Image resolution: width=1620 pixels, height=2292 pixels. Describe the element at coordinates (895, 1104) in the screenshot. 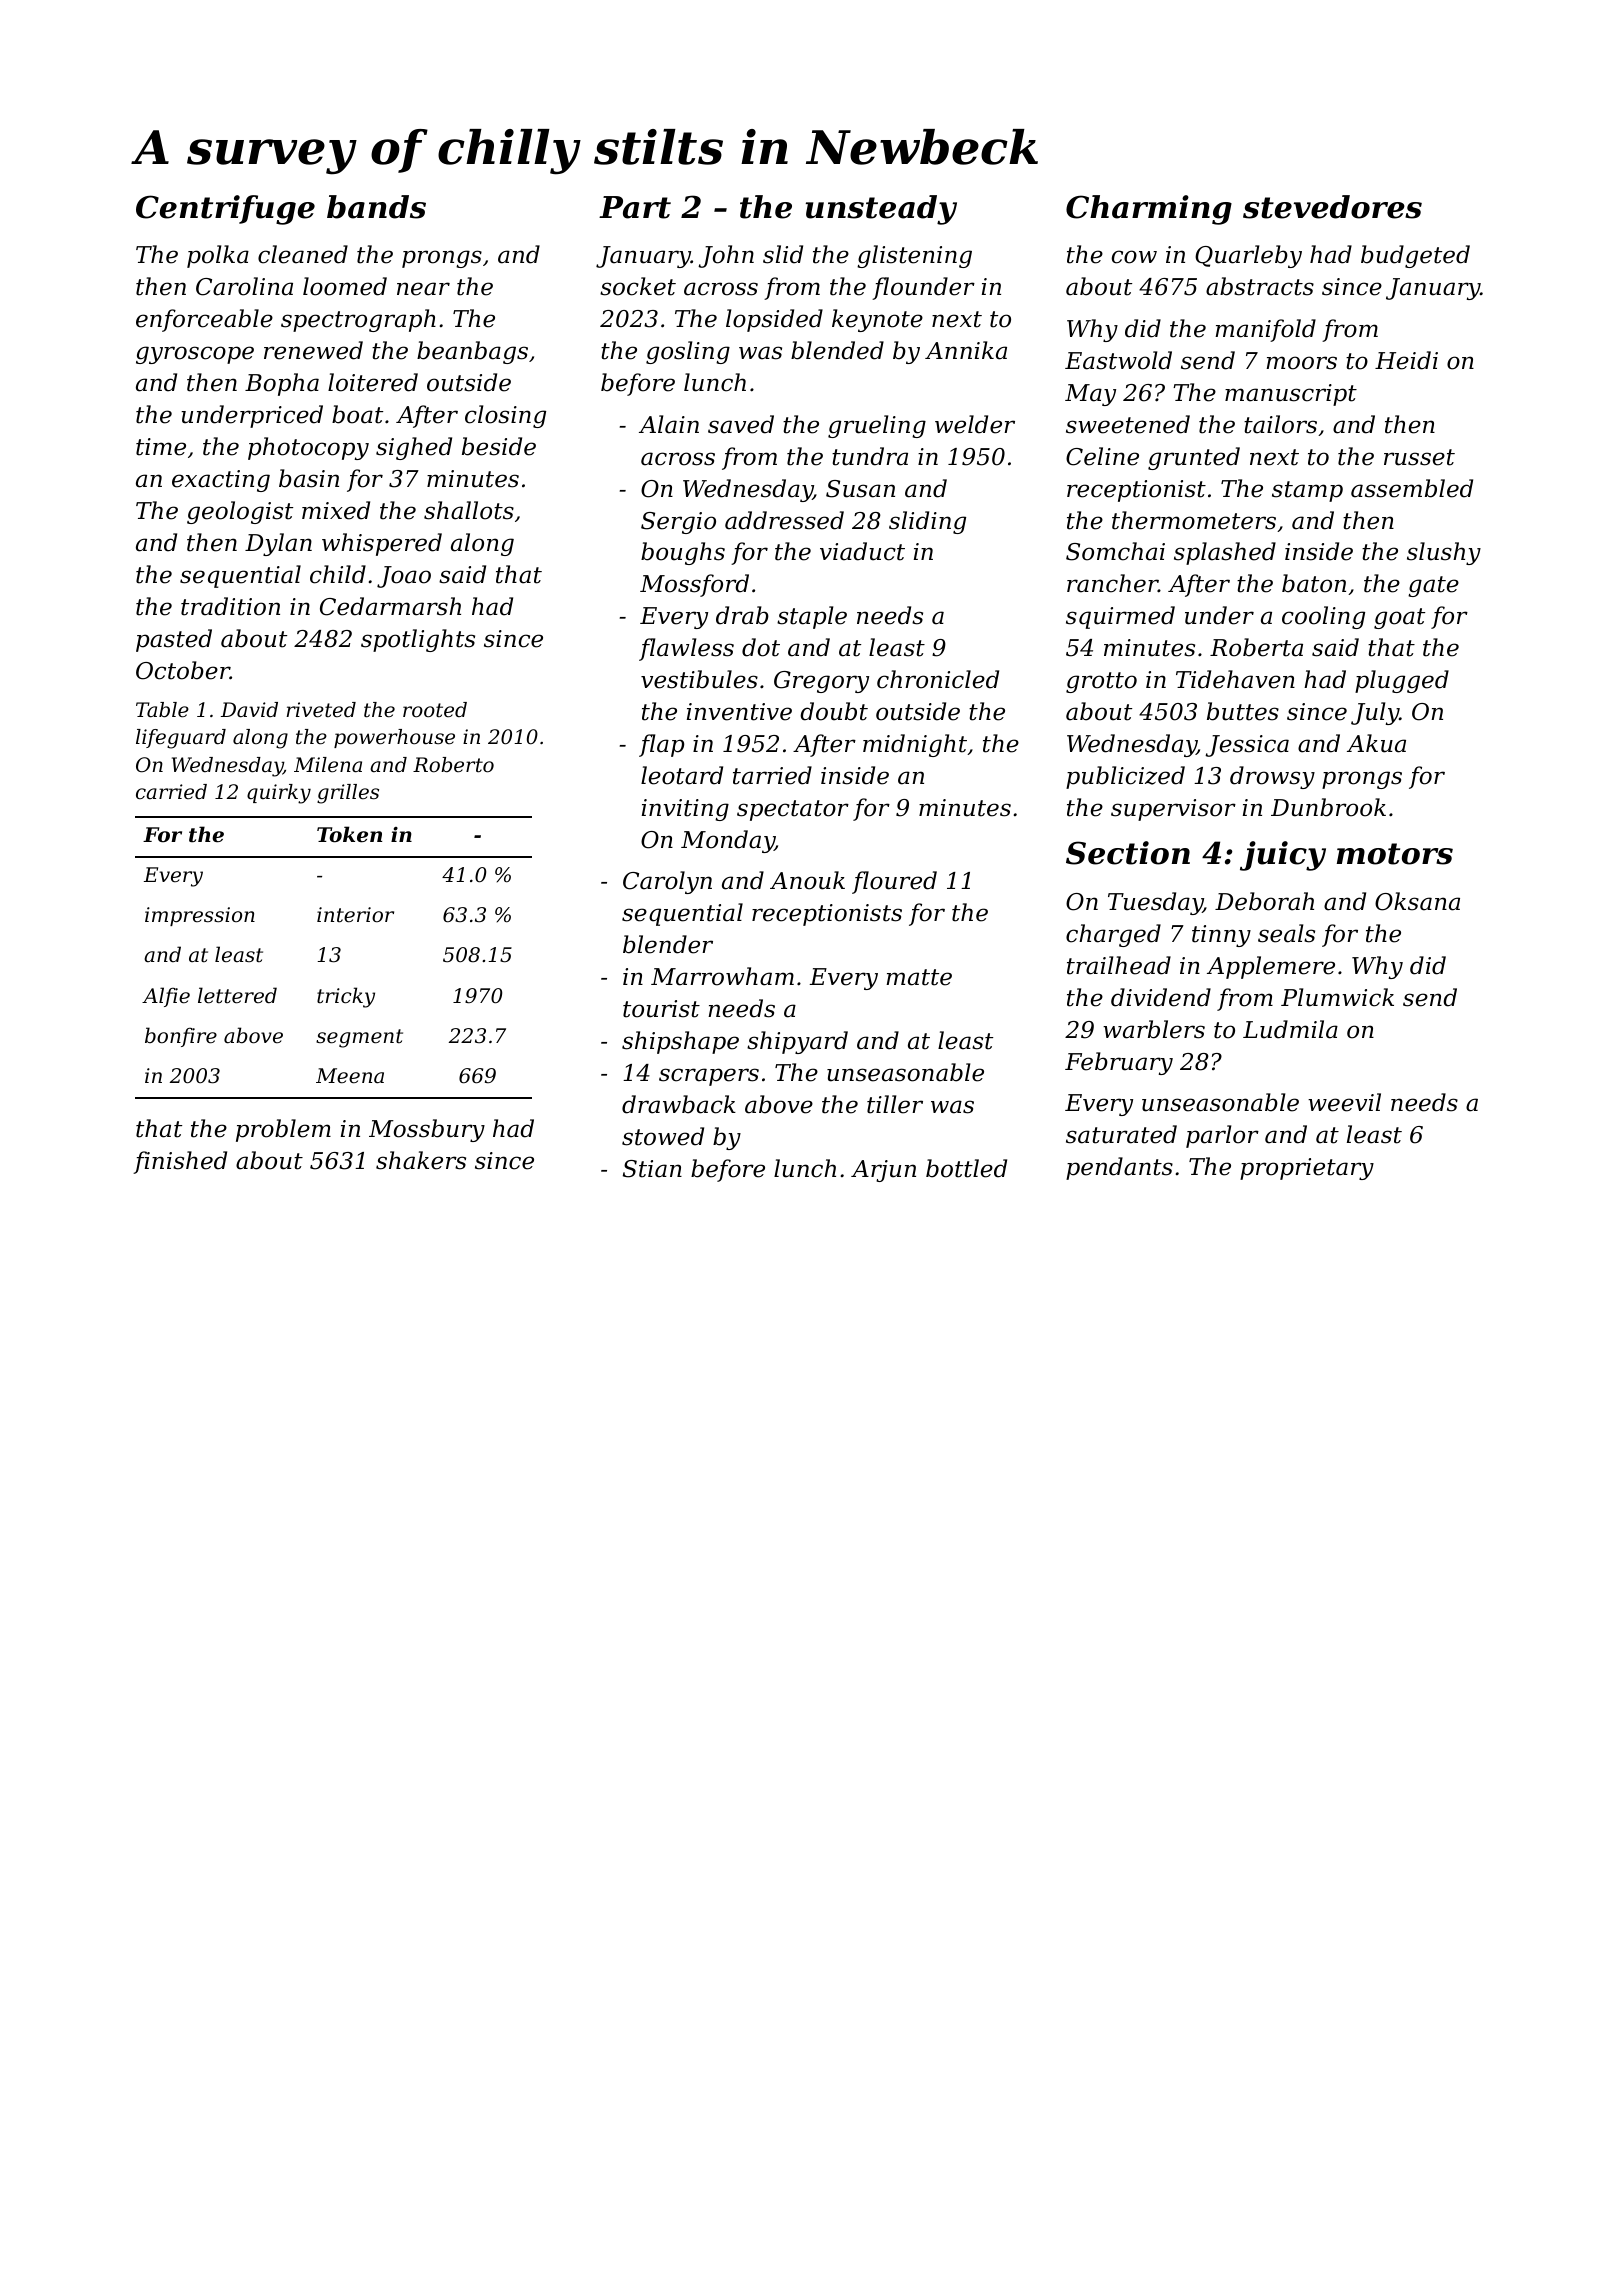

I see `tiller` at that location.
